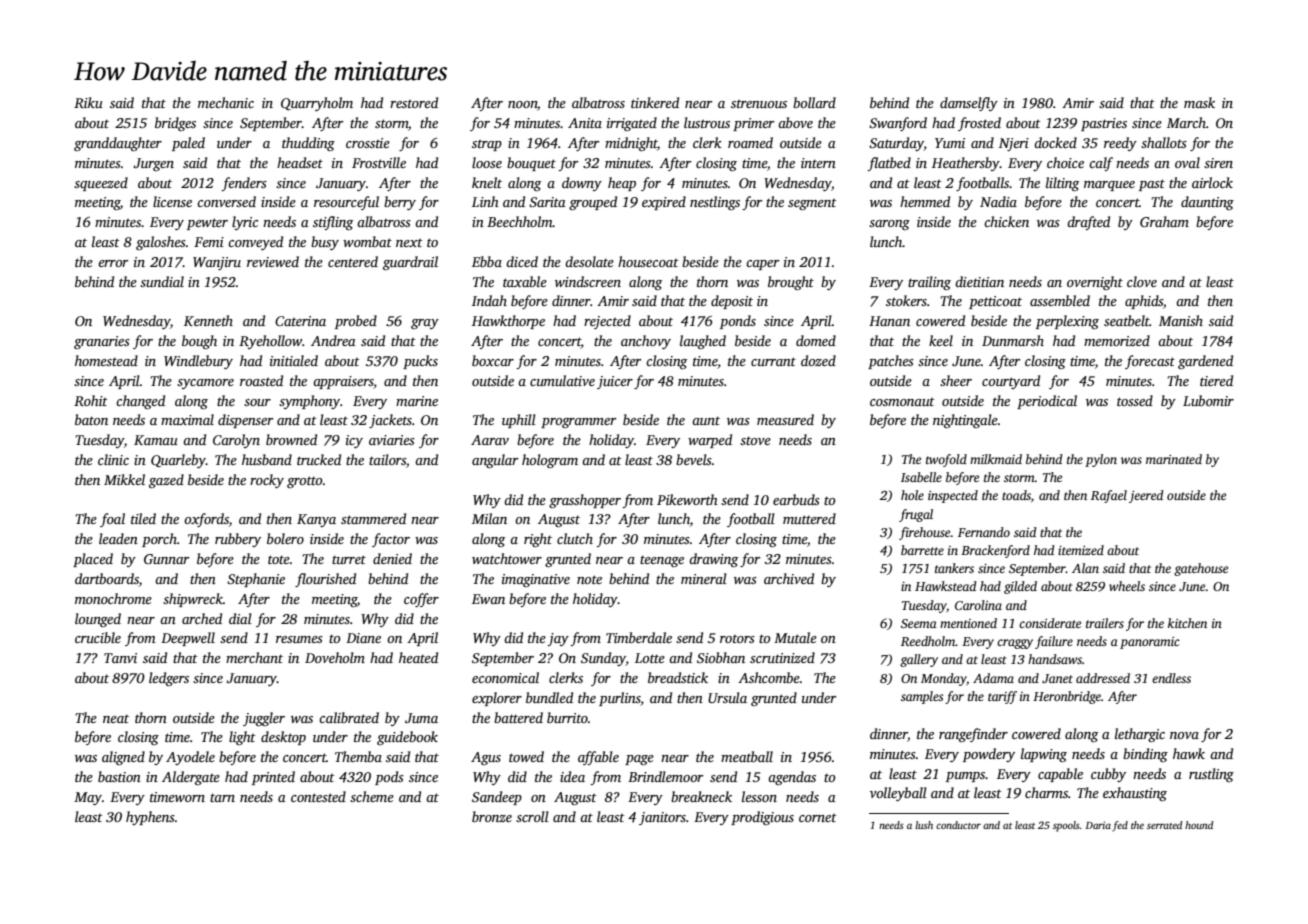  What do you see at coordinates (116, 718) in the screenshot?
I see `neat` at bounding box center [116, 718].
